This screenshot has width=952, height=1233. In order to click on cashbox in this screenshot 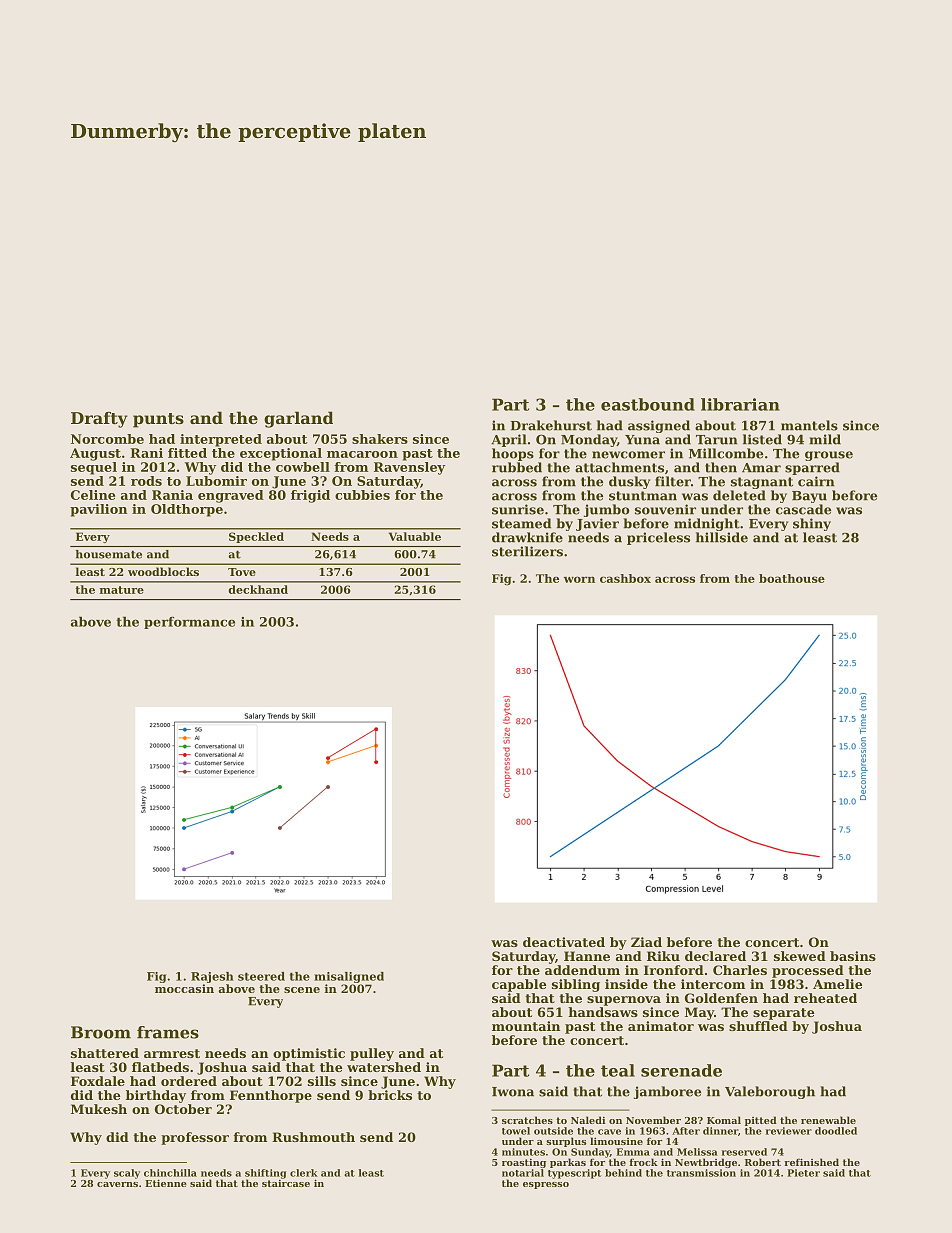, I will do `click(625, 578)`.
